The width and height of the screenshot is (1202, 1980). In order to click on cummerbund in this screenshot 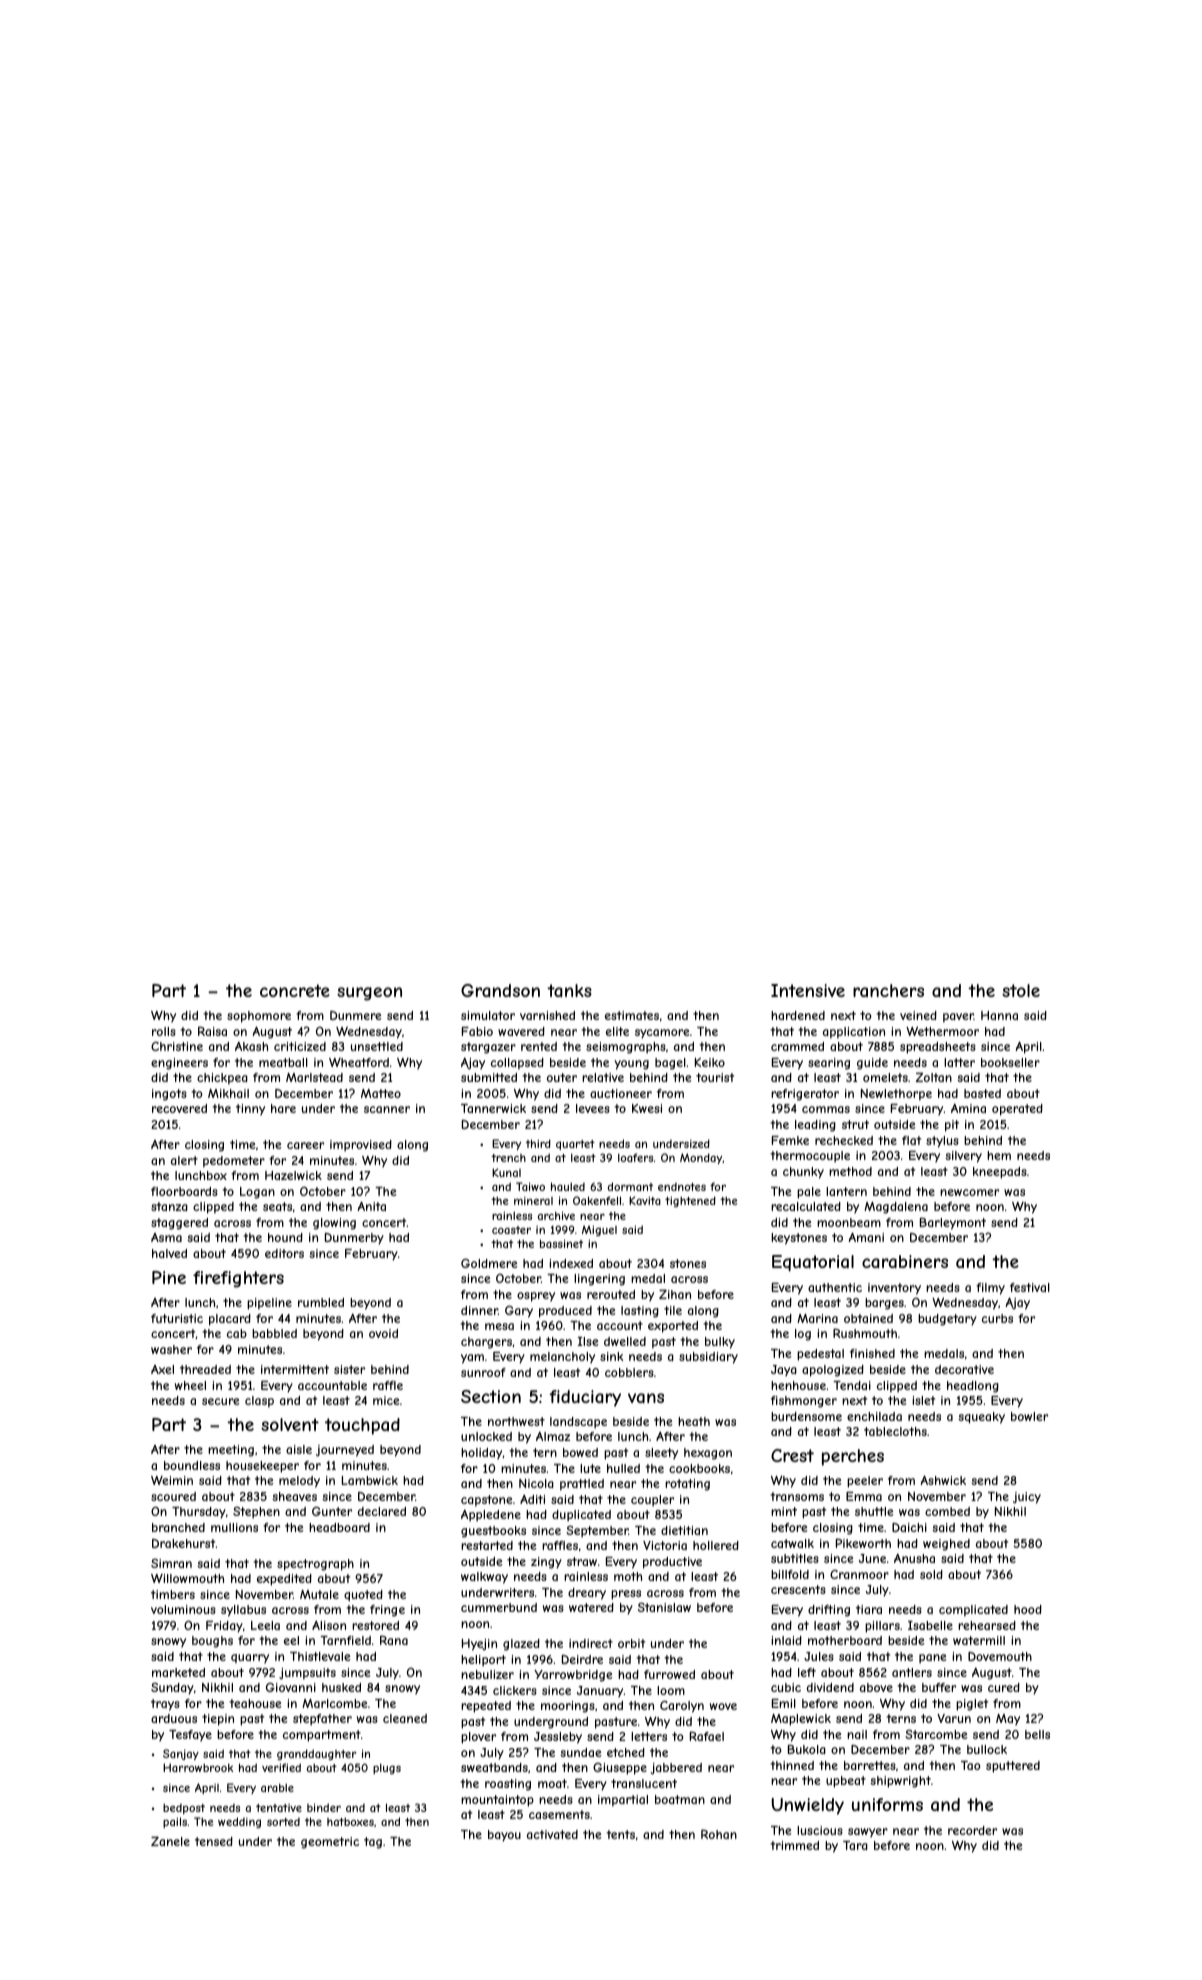, I will do `click(499, 1607)`.
